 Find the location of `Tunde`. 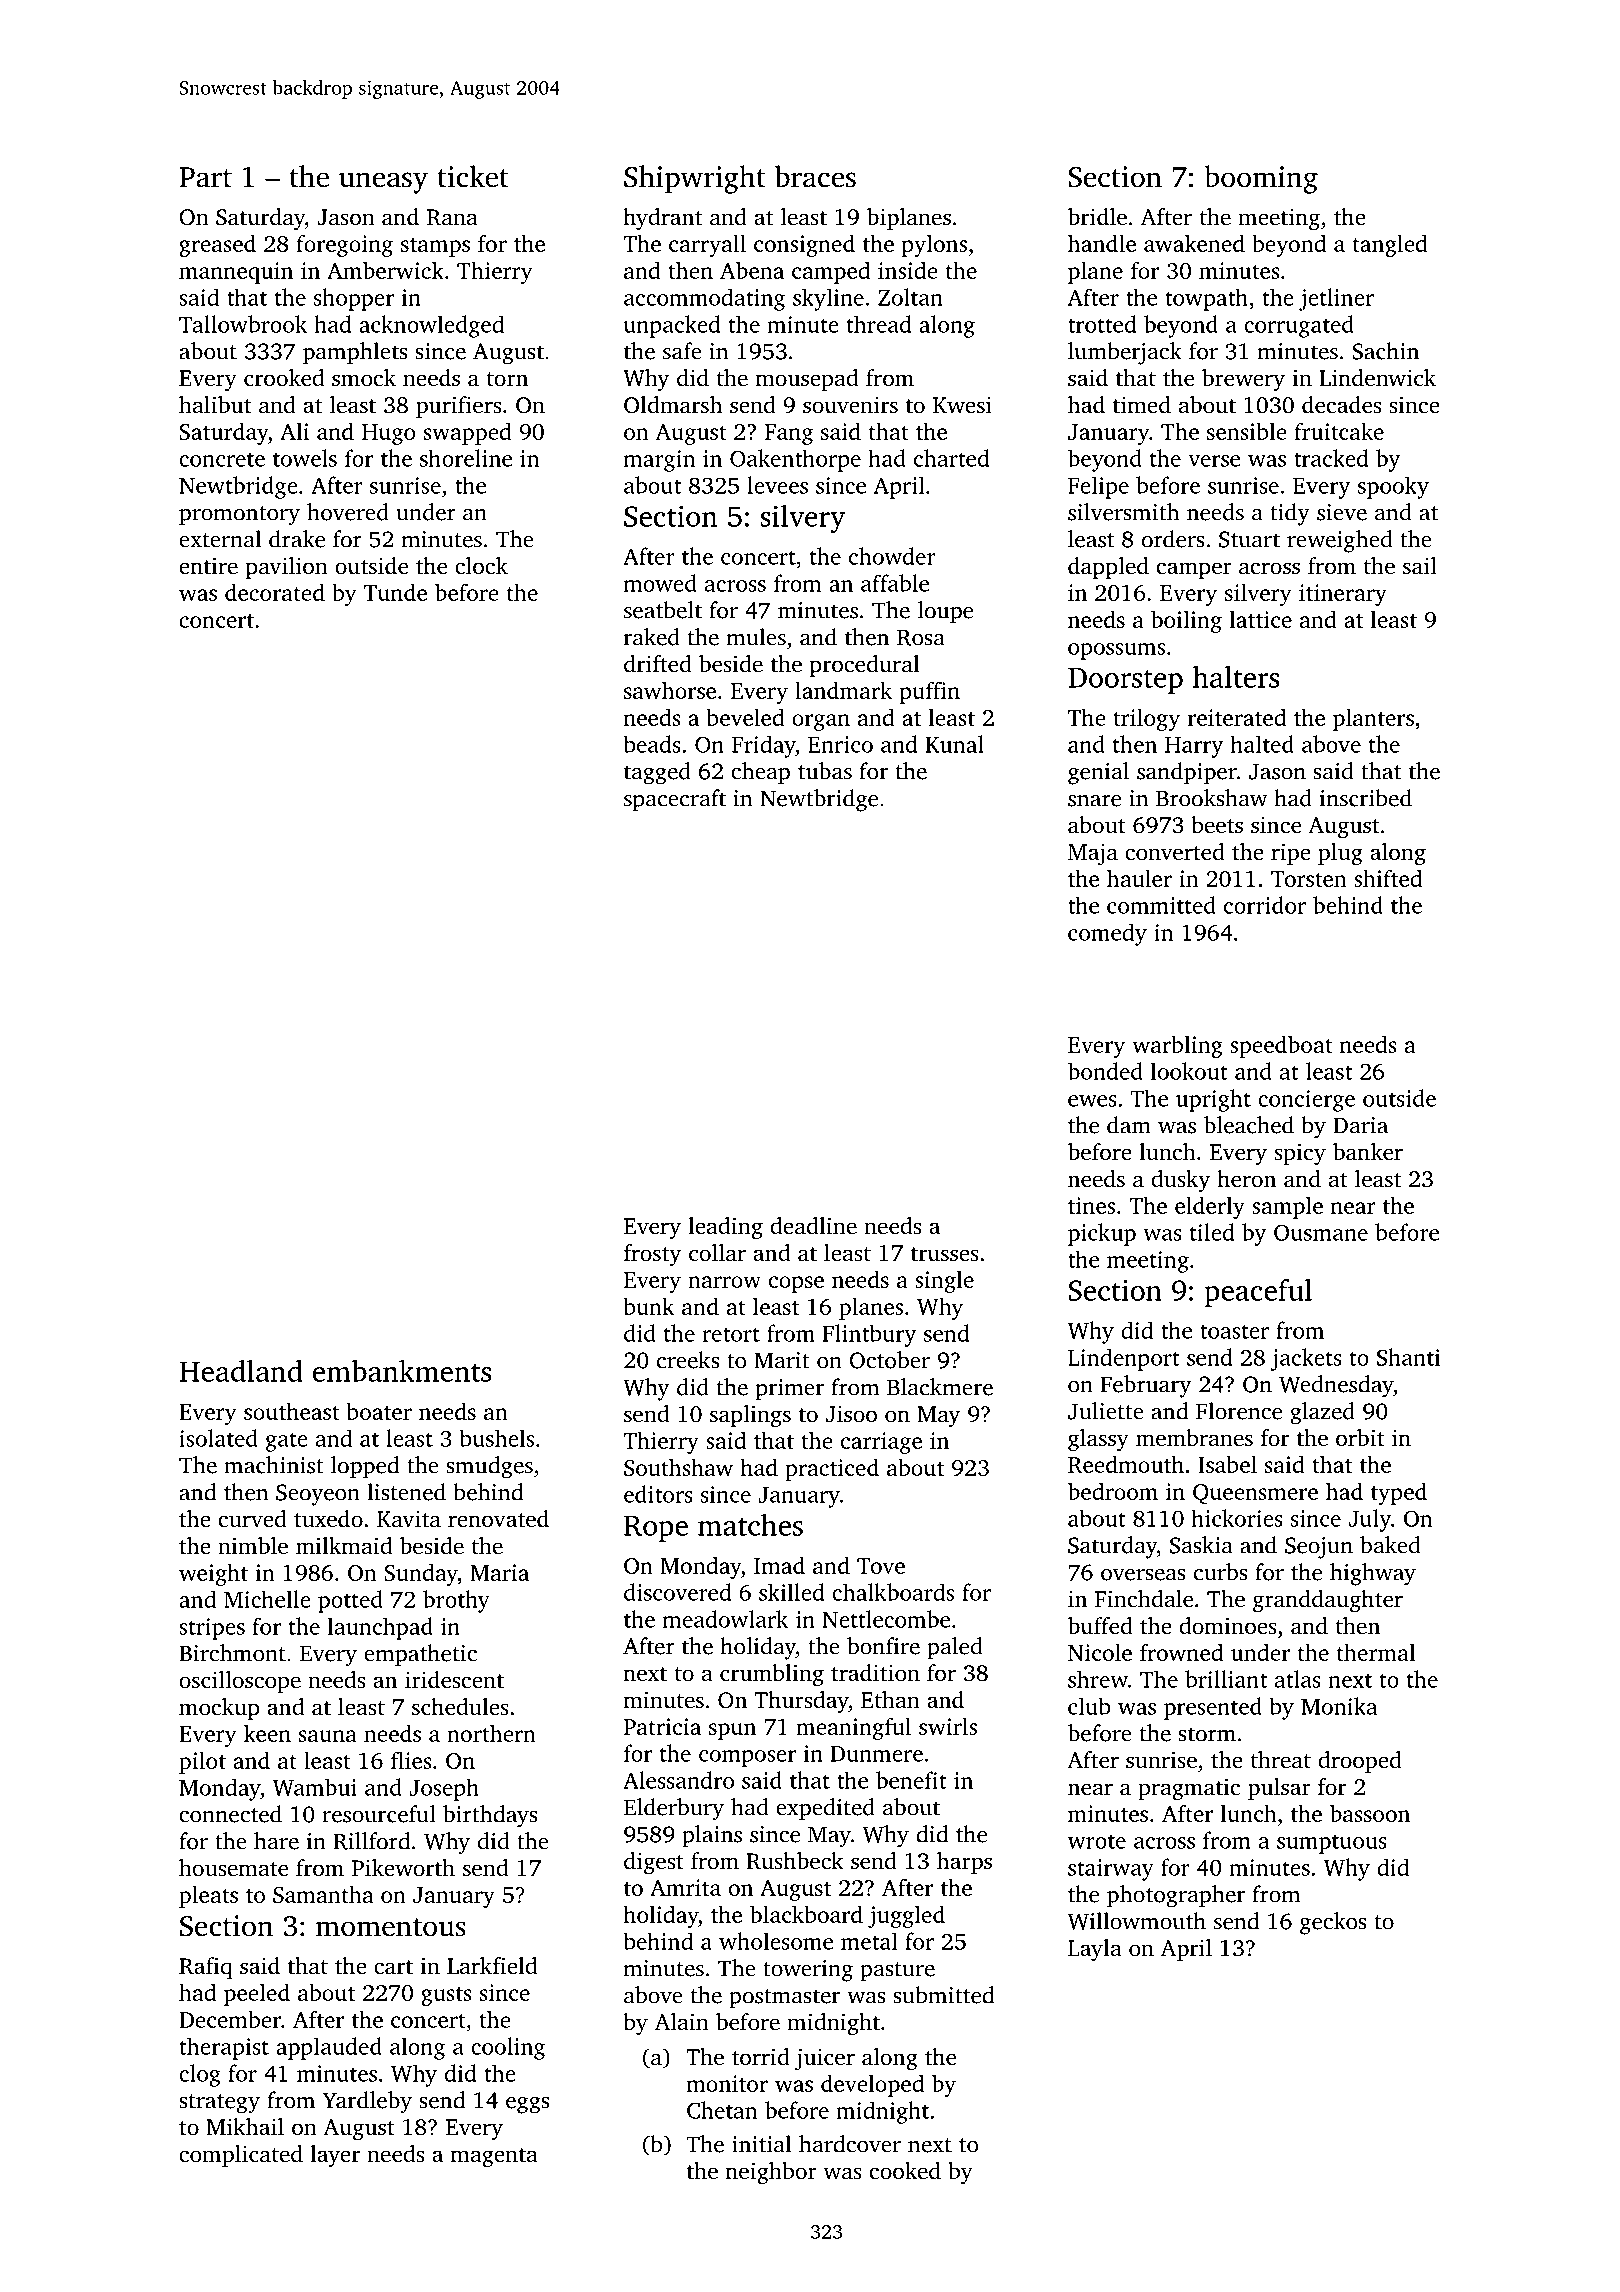

Tunde is located at coordinates (395, 592).
